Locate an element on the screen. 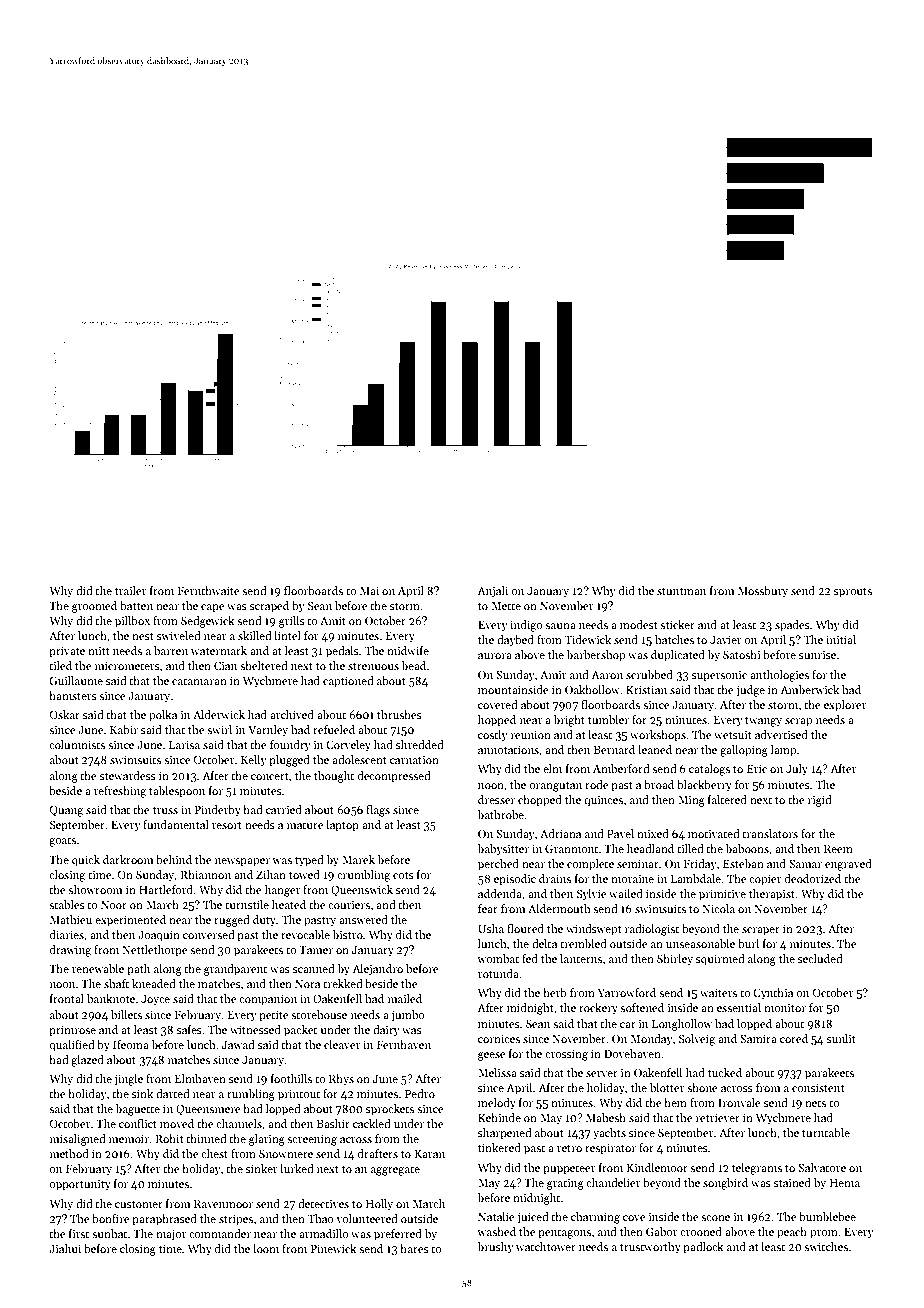  Pinewick is located at coordinates (334, 1248).
